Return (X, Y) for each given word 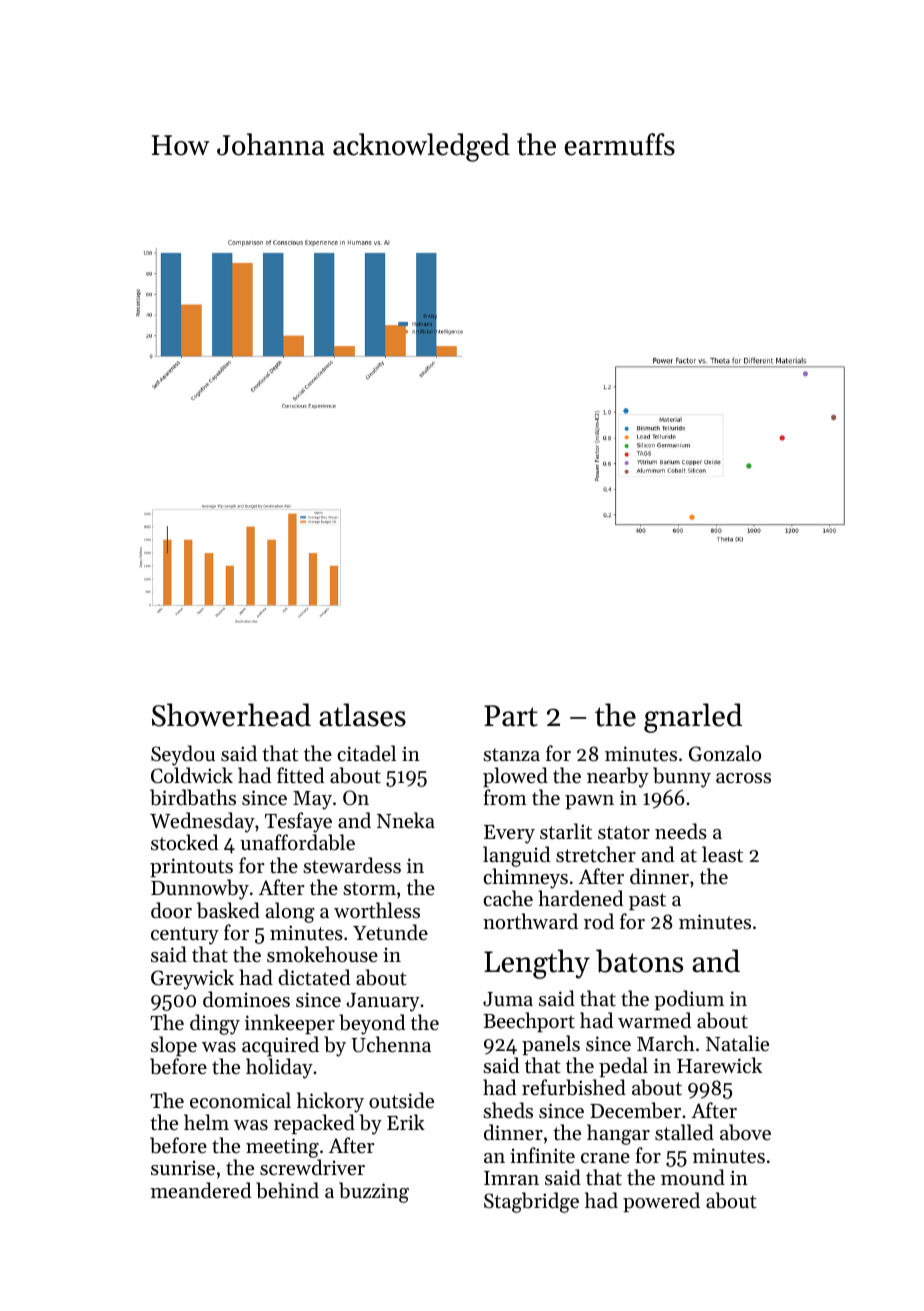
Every (509, 834)
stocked (184, 842)
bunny (682, 777)
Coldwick (192, 775)
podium (689, 1000)
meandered (201, 1190)
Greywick (192, 979)
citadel (366, 753)
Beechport (529, 1022)
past (647, 901)
